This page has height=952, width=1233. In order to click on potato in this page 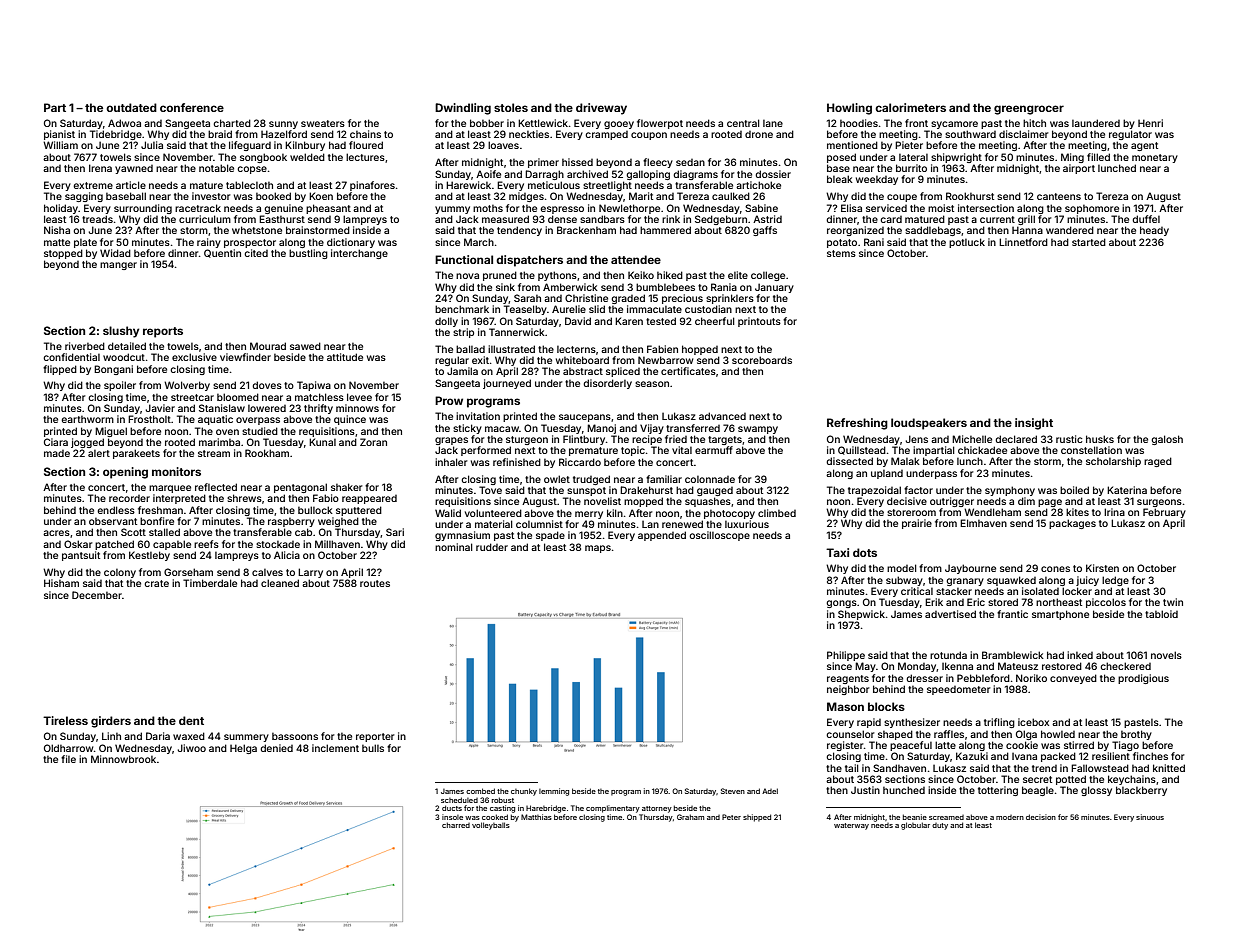, I will do `click(842, 243)`.
